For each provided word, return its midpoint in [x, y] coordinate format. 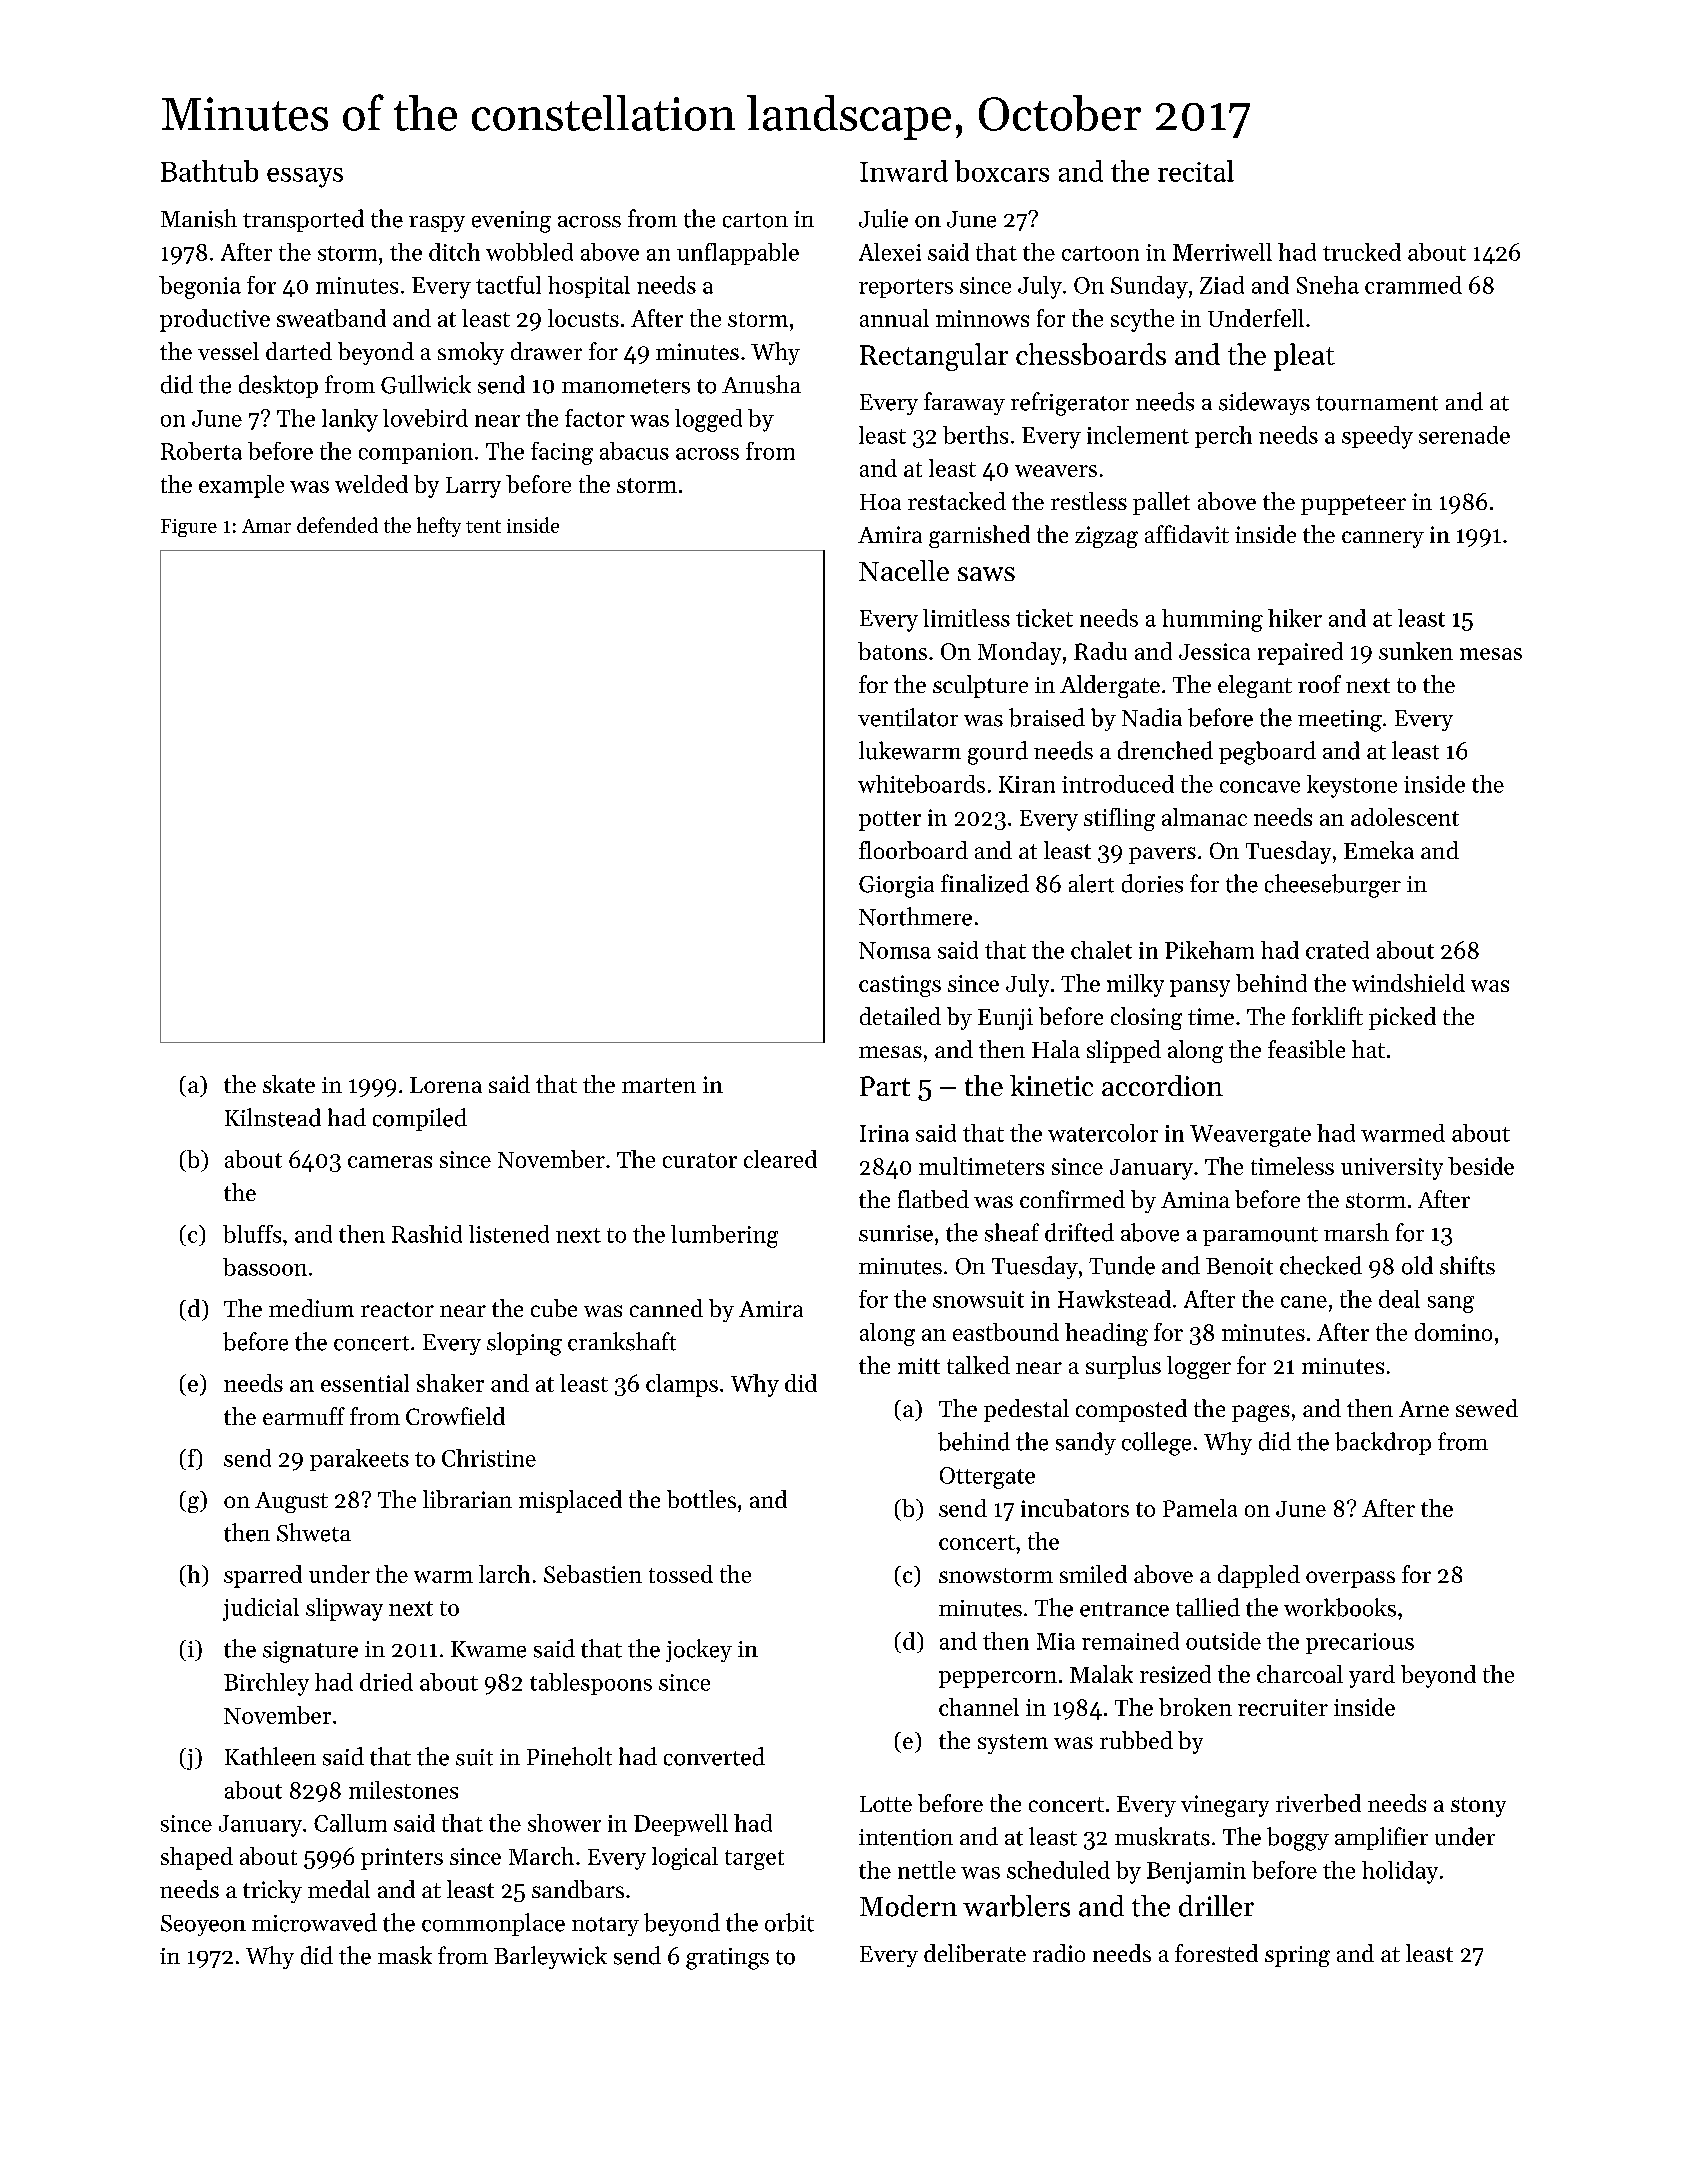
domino [1453, 1332]
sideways [1264, 403]
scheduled [1058, 1870]
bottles [701, 1499]
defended [337, 525]
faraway [964, 403]
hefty [439, 527]
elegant [1255, 686]
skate [289, 1084]
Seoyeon [203, 1925]
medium [311, 1308]
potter [890, 821]
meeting [1340, 721]
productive [215, 320]
